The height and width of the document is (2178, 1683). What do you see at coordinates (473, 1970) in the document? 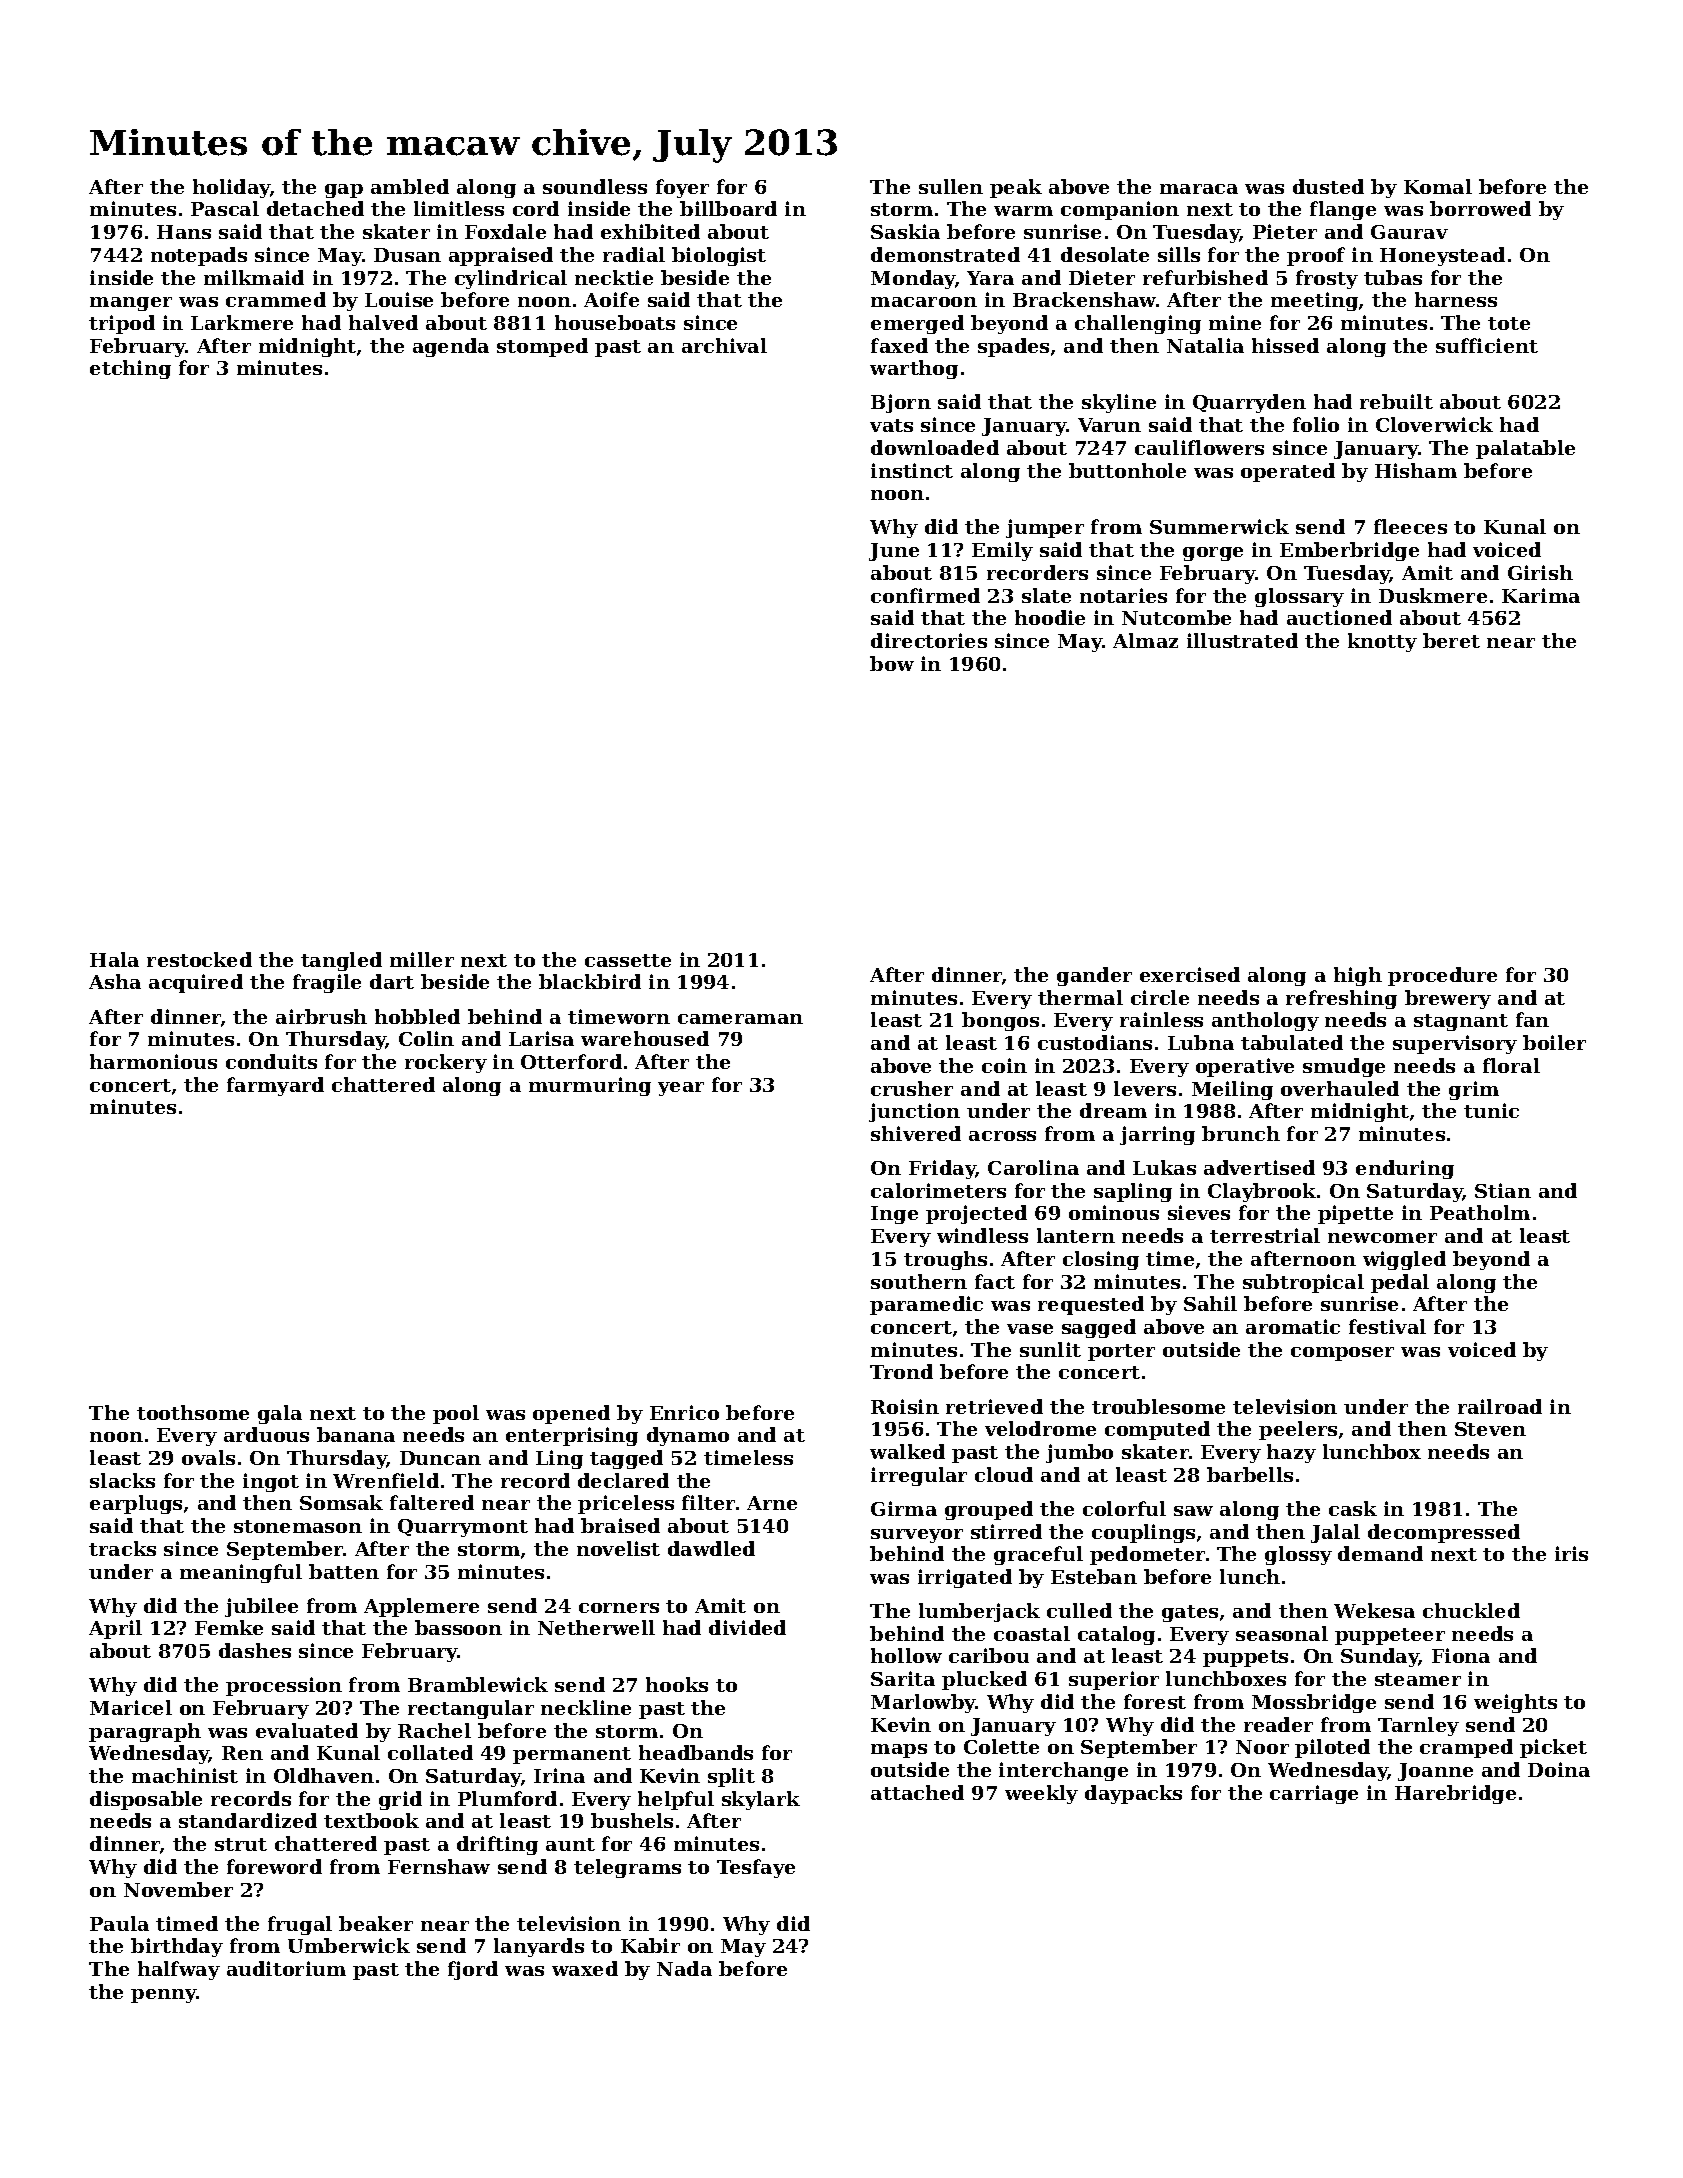
I see `fjord` at bounding box center [473, 1970].
